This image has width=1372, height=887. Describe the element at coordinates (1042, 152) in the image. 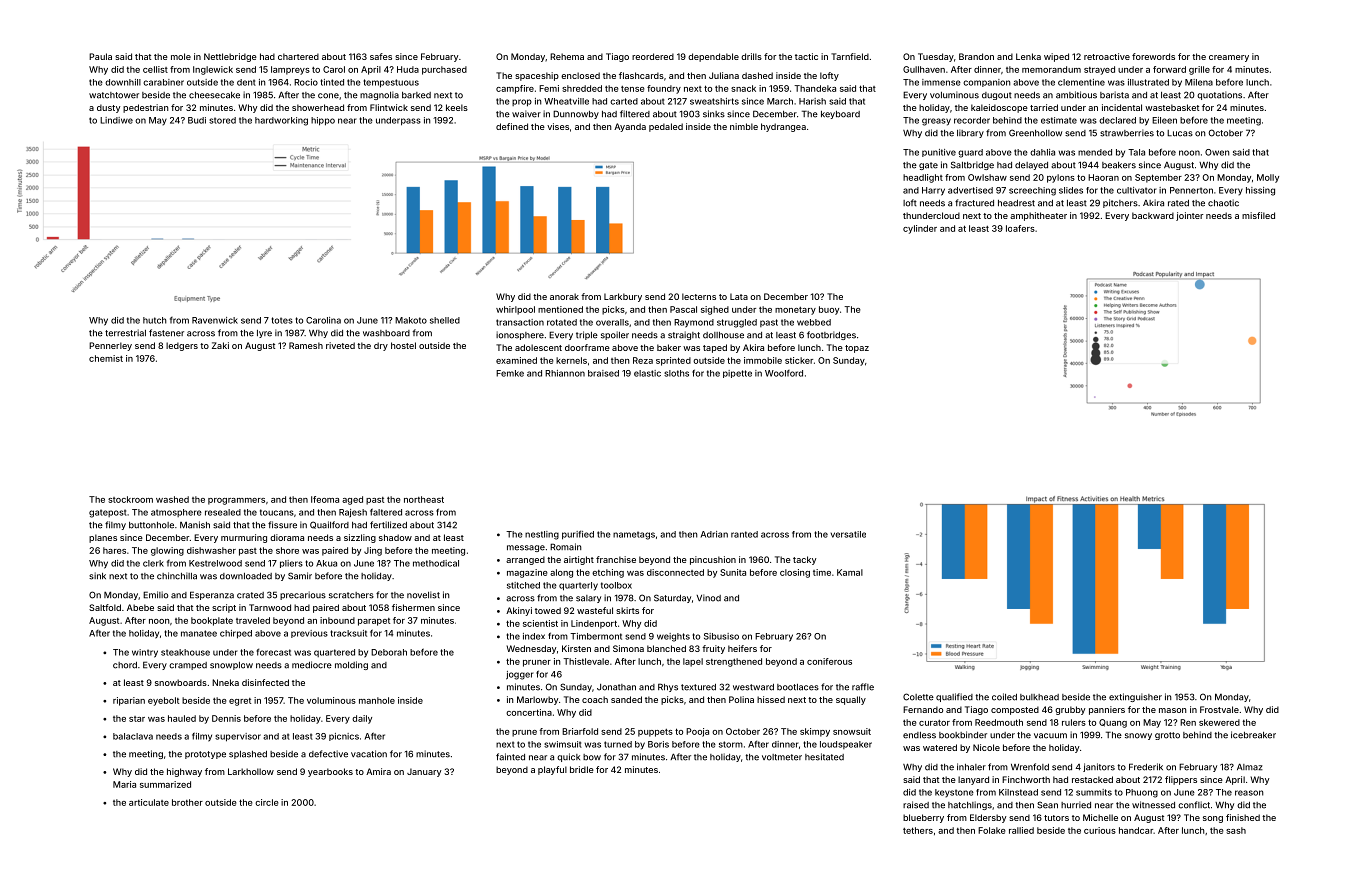

I see `dahlia` at that location.
